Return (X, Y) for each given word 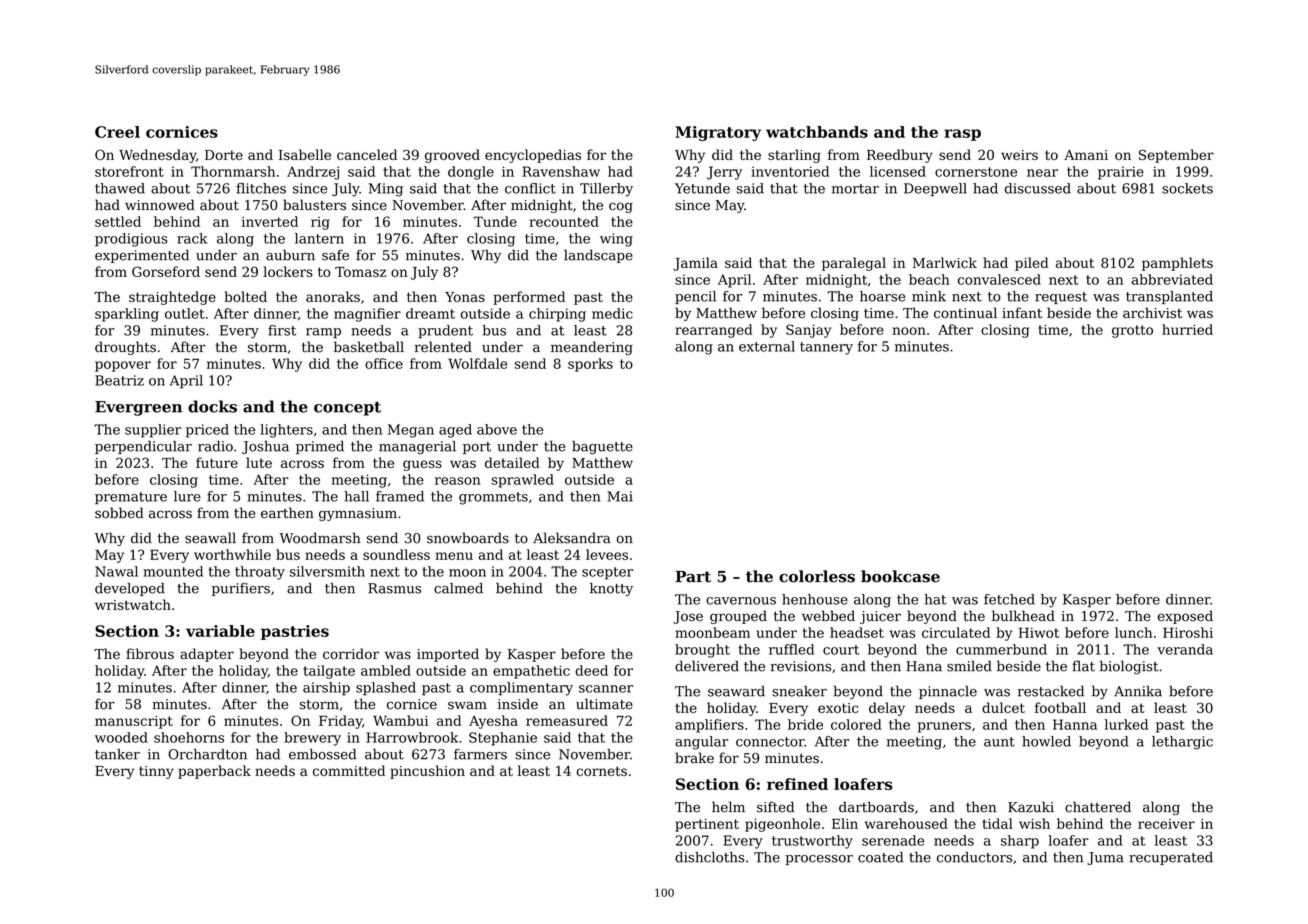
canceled (367, 154)
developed (130, 589)
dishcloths (710, 857)
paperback (214, 772)
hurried (1187, 329)
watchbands (817, 132)
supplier (153, 431)
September (1176, 156)
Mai (620, 496)
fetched (1009, 599)
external (767, 346)
